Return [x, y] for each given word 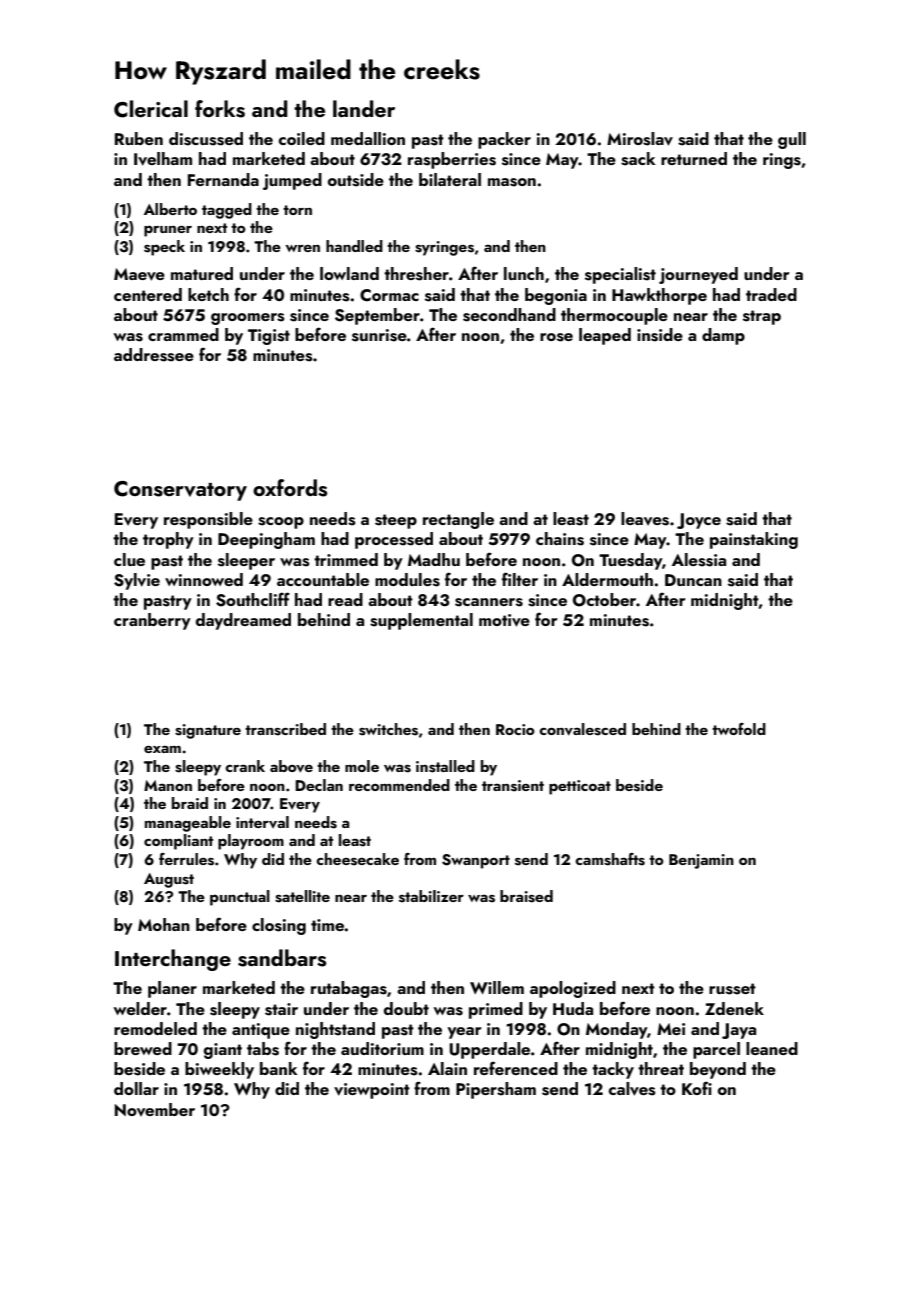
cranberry [152, 621]
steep [396, 521]
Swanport [476, 861]
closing [279, 926]
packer [504, 140]
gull [792, 140]
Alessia [699, 560]
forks [220, 109]
